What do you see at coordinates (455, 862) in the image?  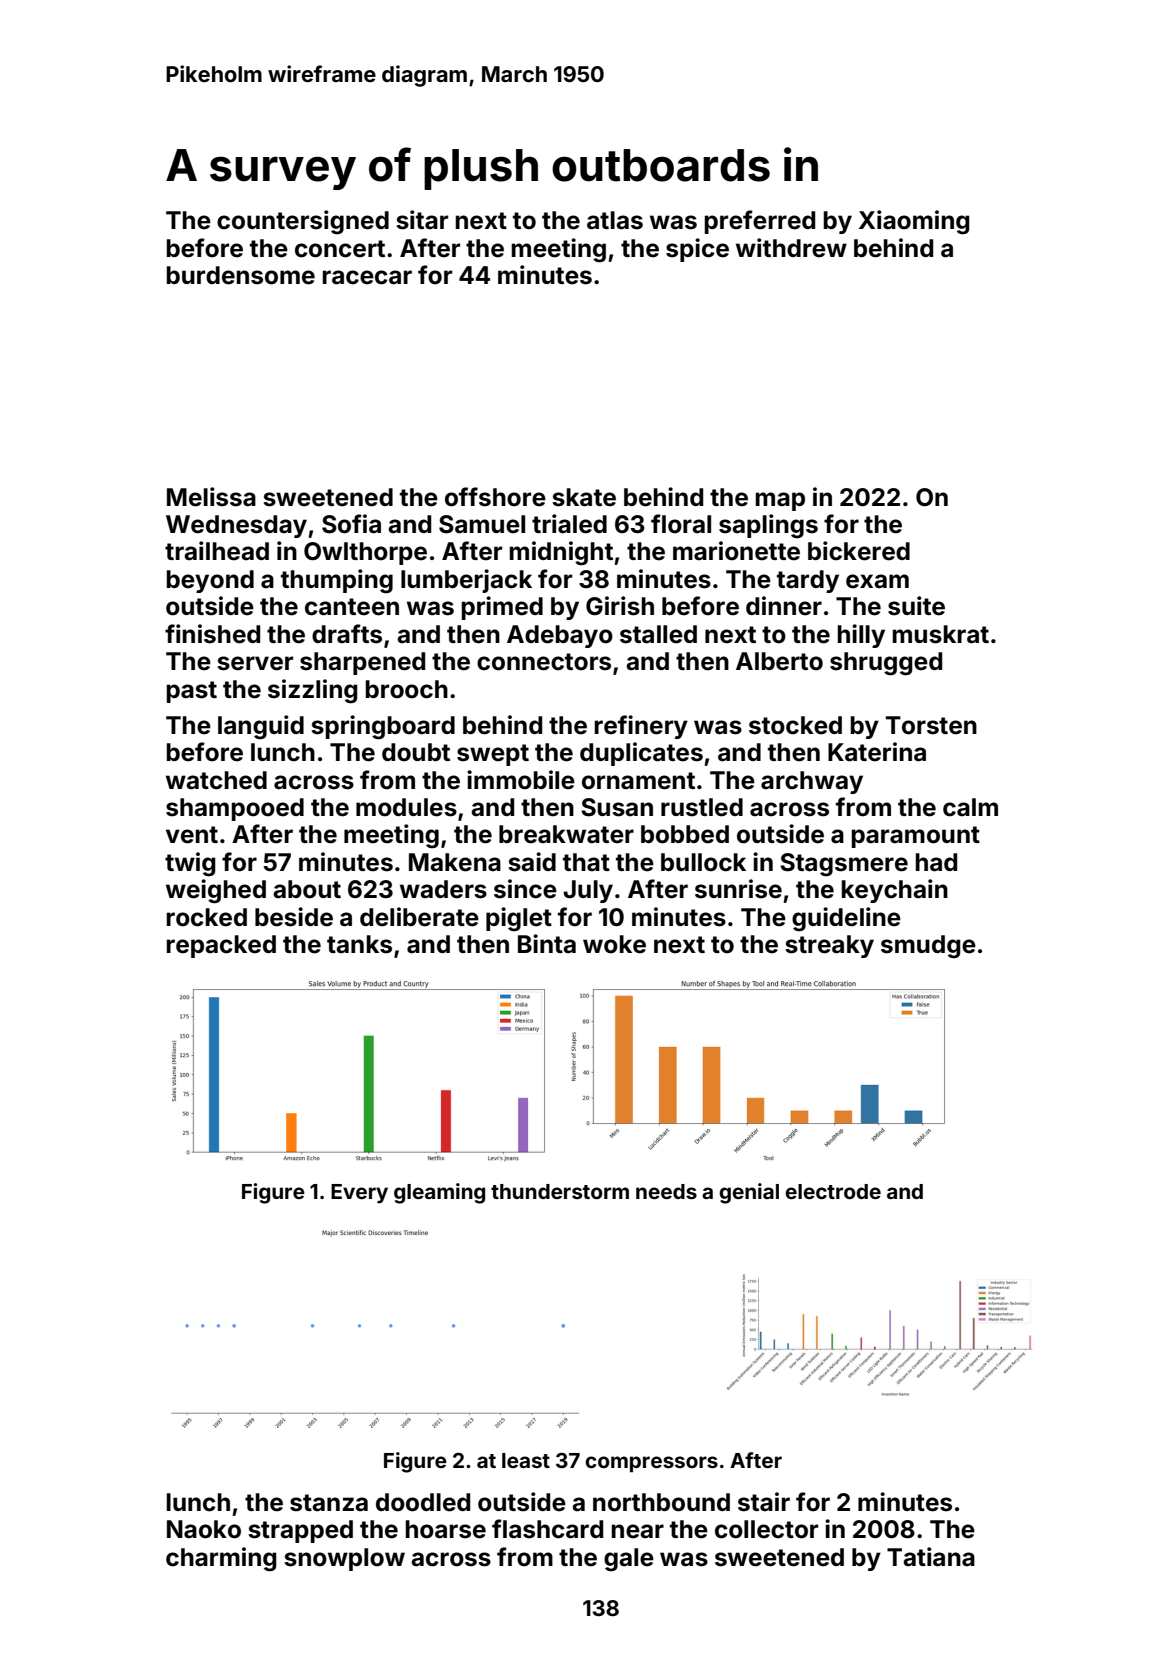 I see `Makena` at bounding box center [455, 862].
